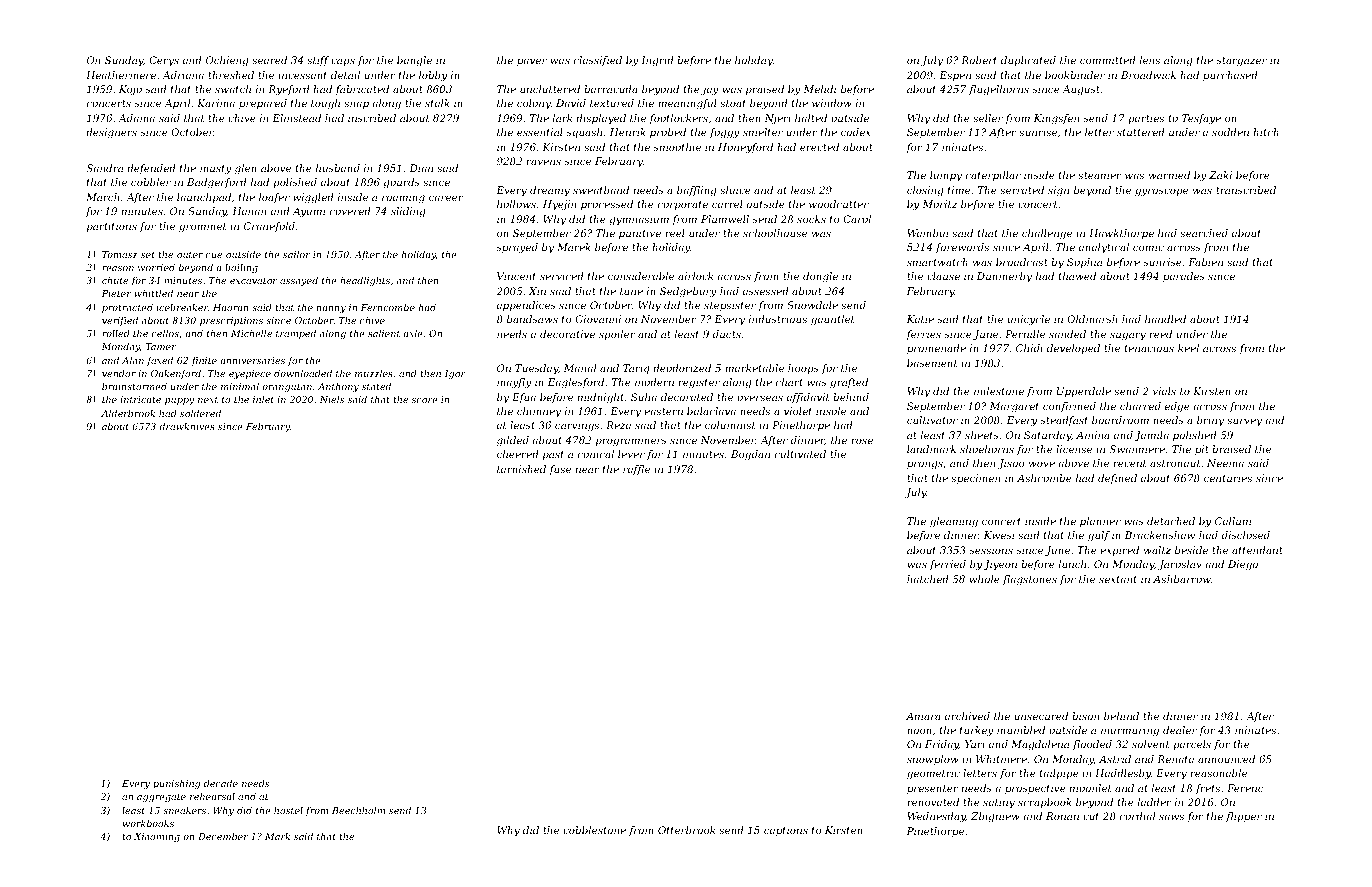 This image has width=1372, height=887. I want to click on tarnished, so click(521, 469).
